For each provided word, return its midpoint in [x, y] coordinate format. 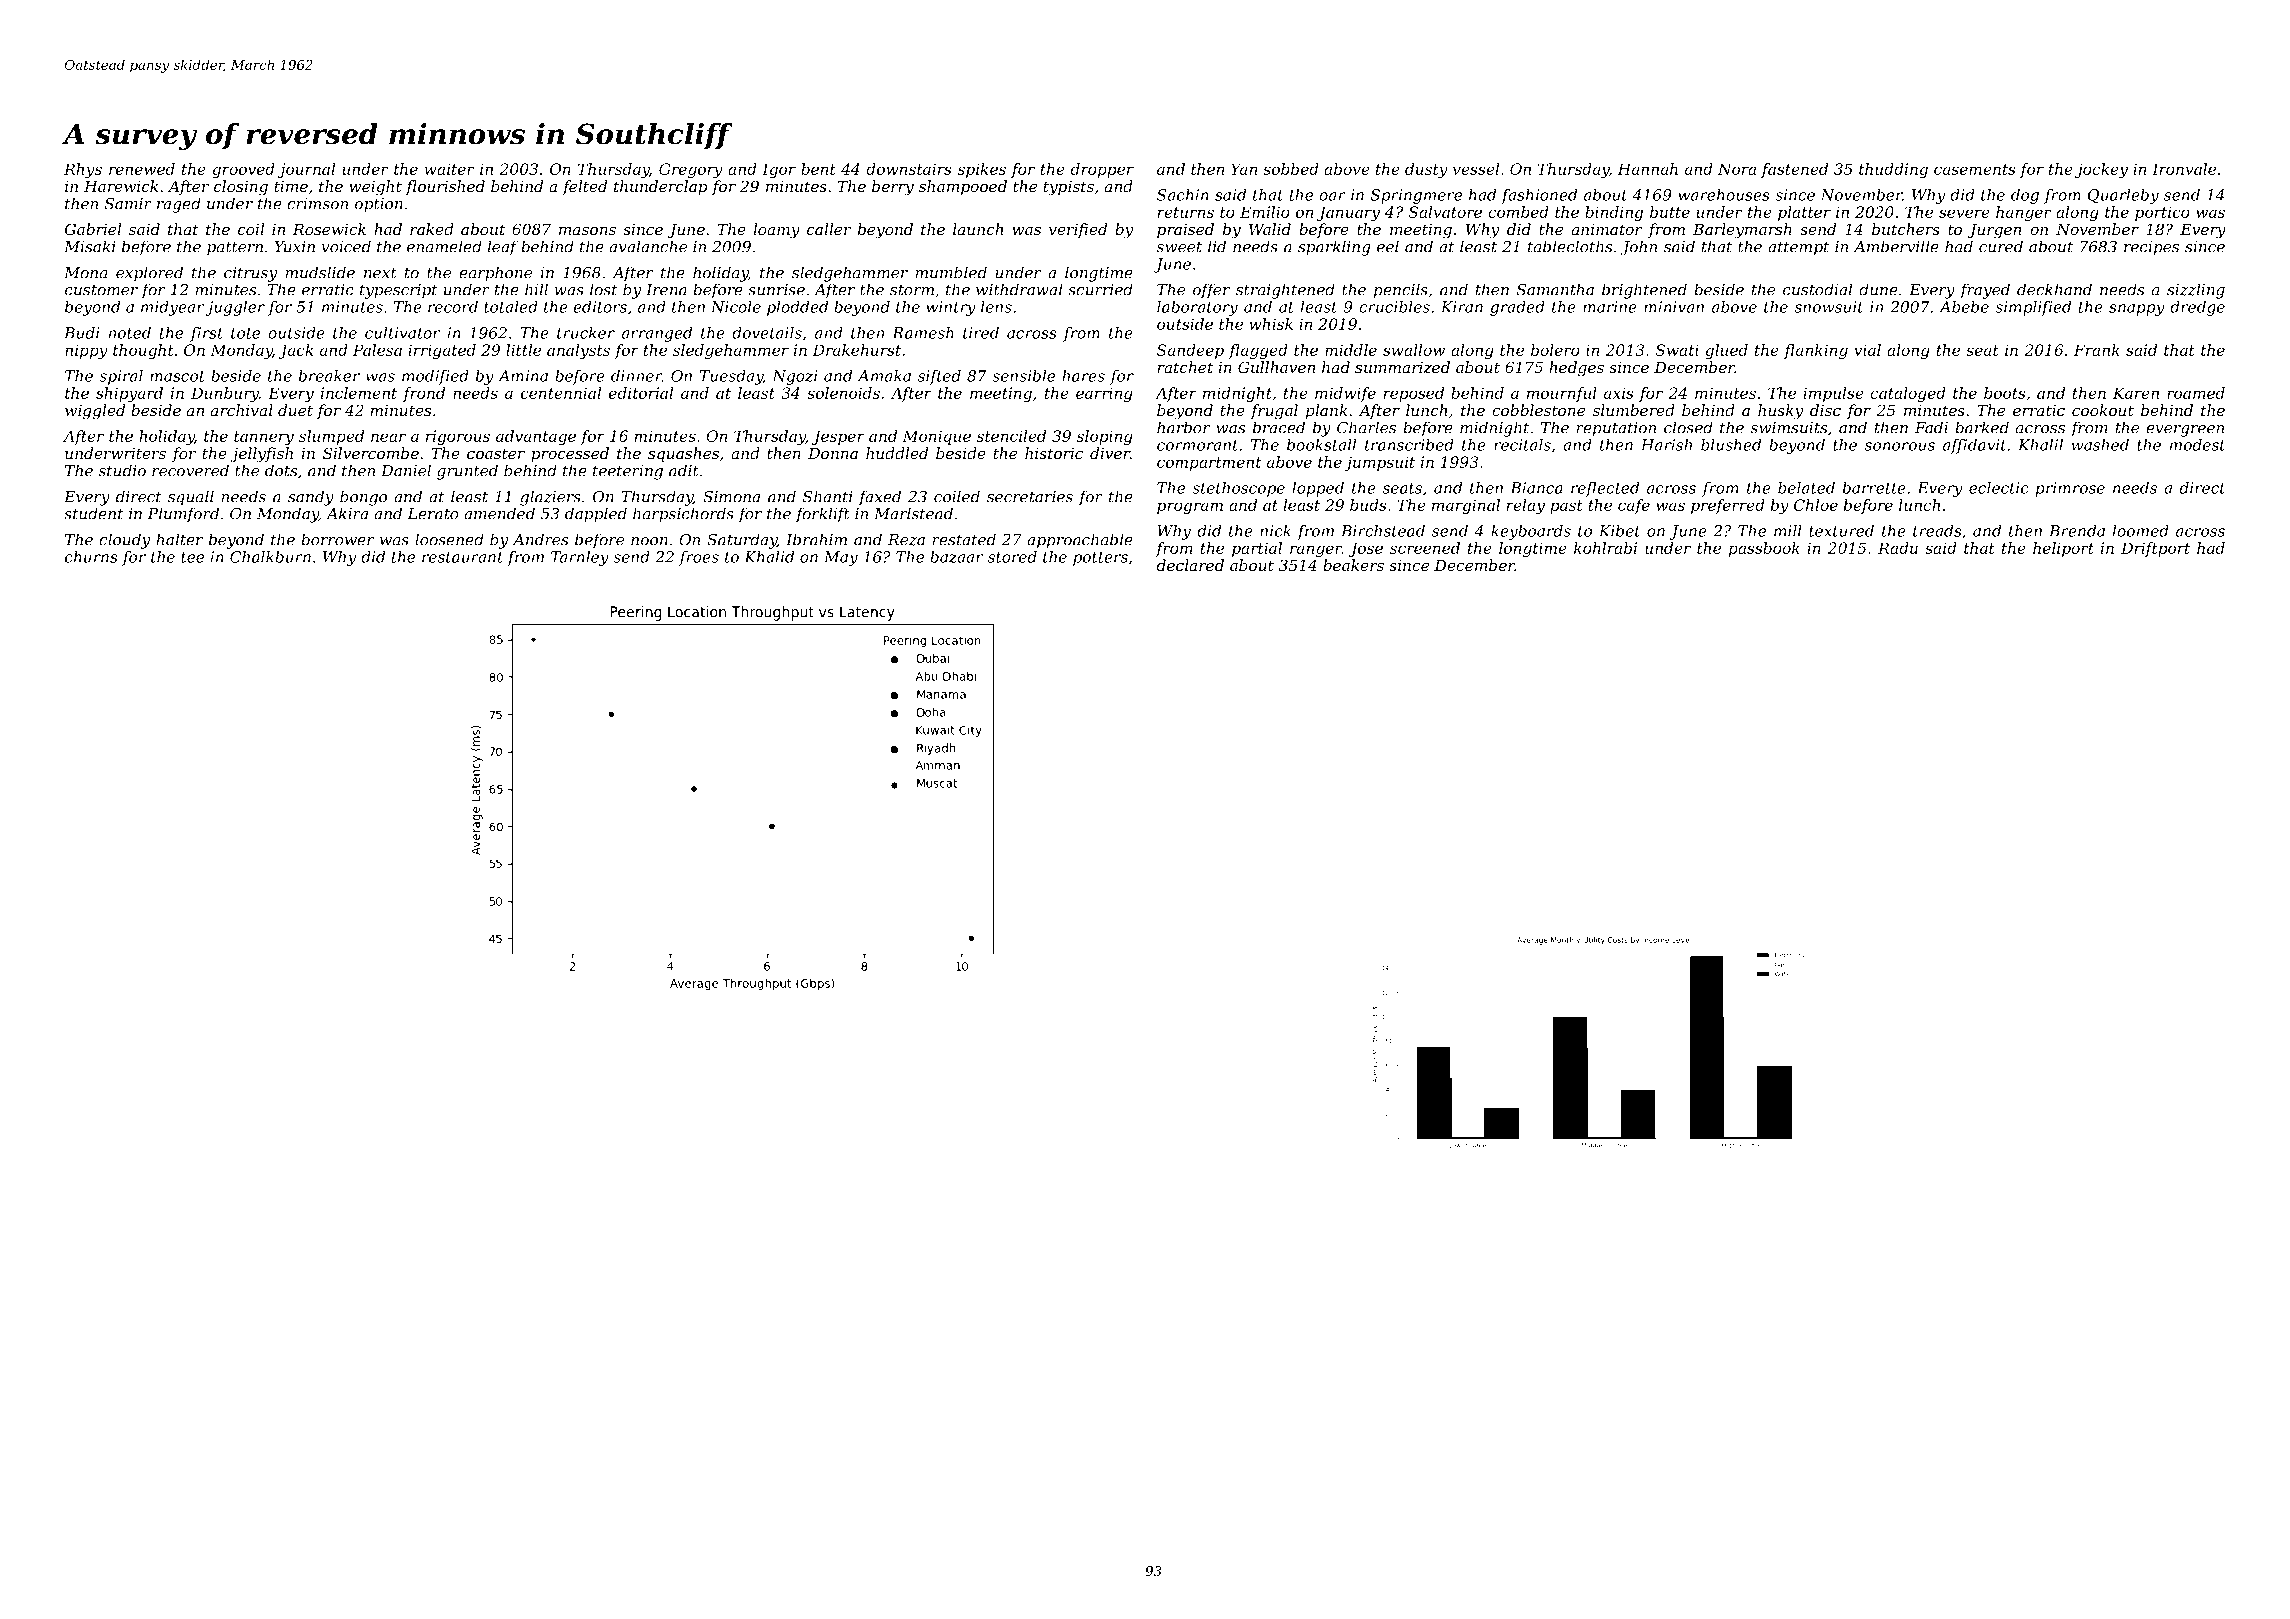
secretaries [1030, 497]
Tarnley [580, 558]
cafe [1634, 506]
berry [893, 188]
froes [699, 558]
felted [584, 187]
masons [587, 231]
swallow [1414, 350]
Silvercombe [371, 453]
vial [1867, 350]
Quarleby [2123, 196]
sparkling [1334, 248]
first [206, 334]
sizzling [2196, 291]
